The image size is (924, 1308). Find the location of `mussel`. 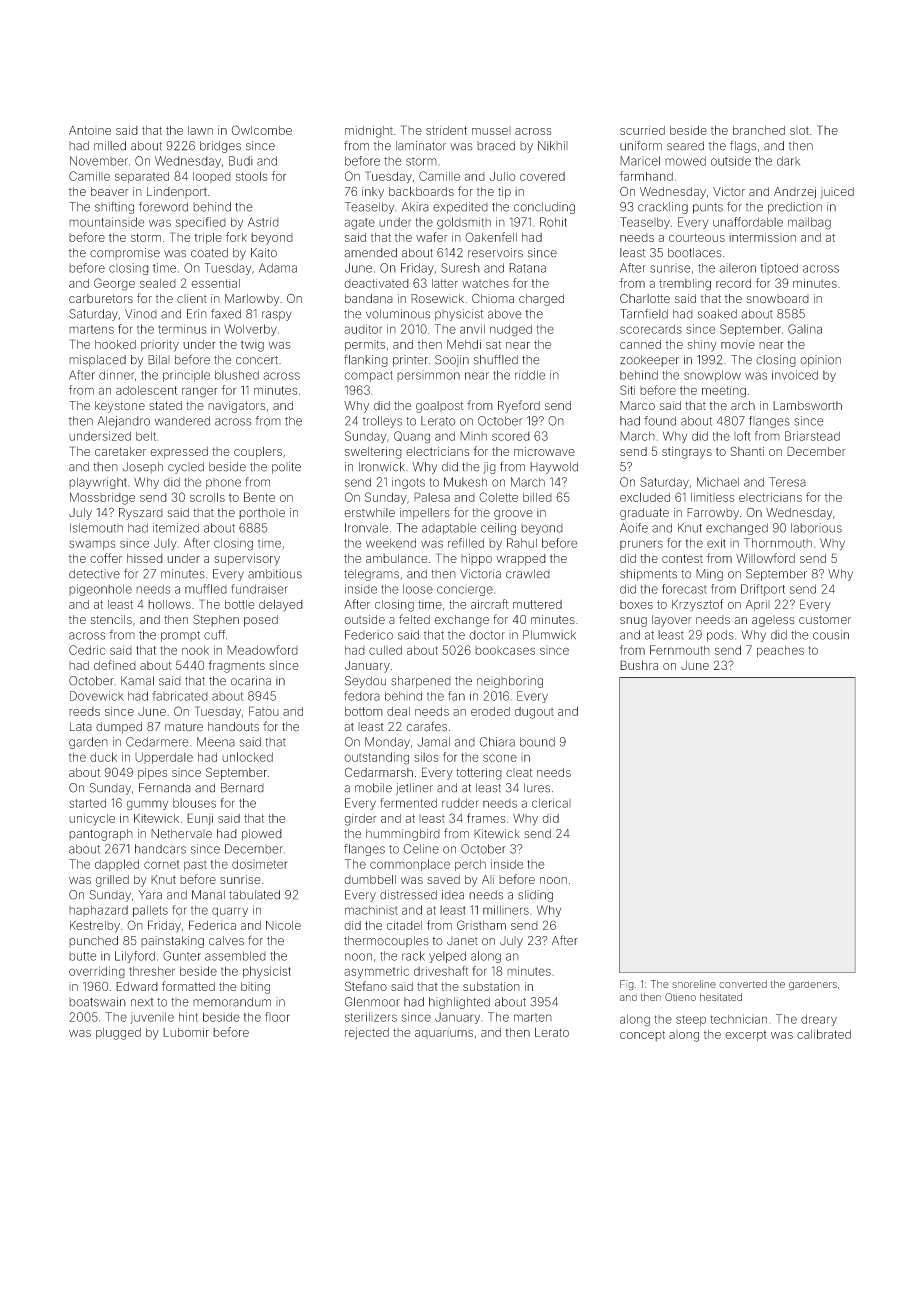

mussel is located at coordinates (491, 130).
